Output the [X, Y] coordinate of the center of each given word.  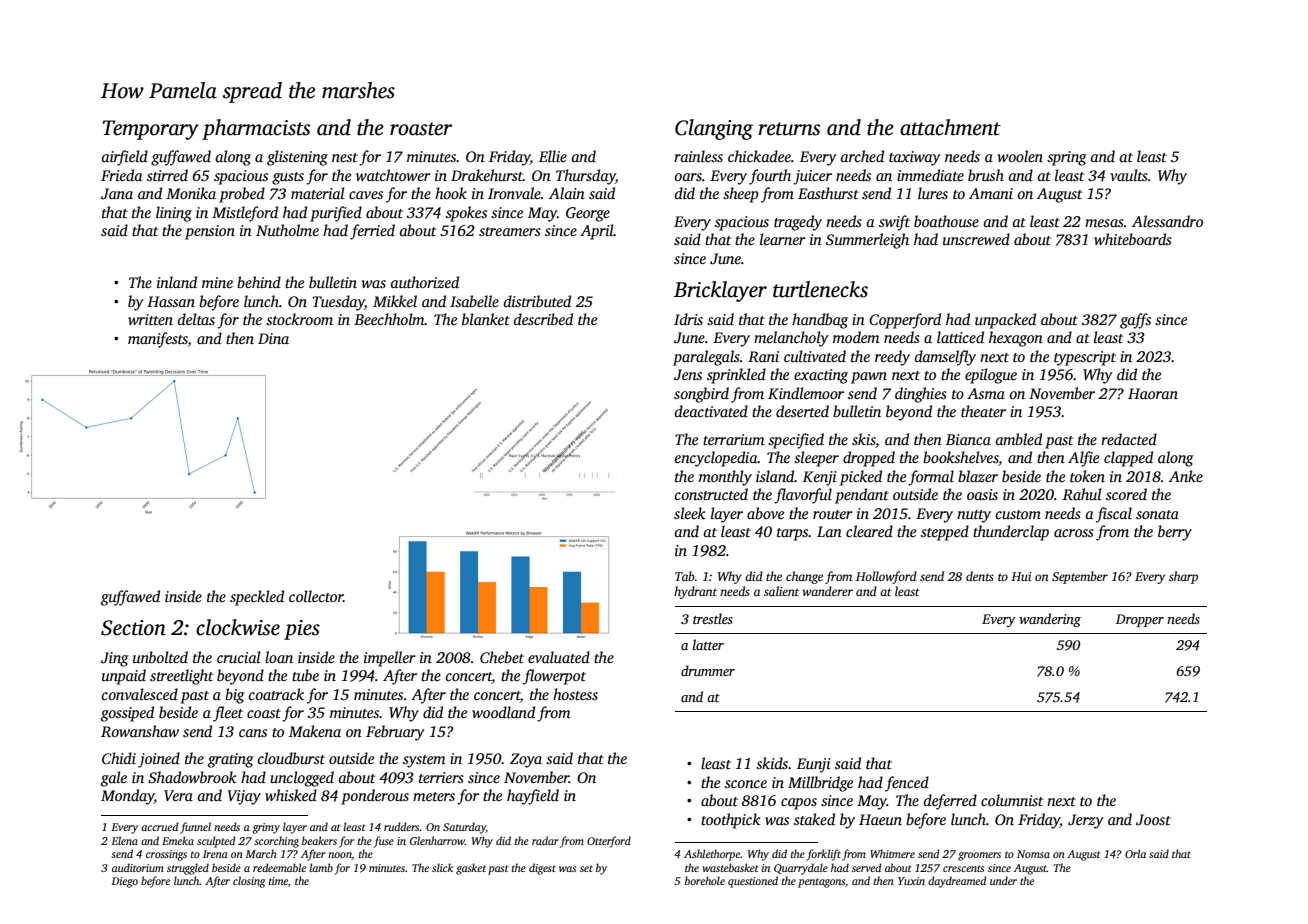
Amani [991, 193]
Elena [124, 840]
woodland [503, 712]
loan [279, 657]
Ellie [553, 156]
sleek [690, 513]
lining [174, 214]
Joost [1153, 819]
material [318, 193]
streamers [510, 231]
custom [1018, 514]
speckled [257, 598]
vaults [1129, 175]
